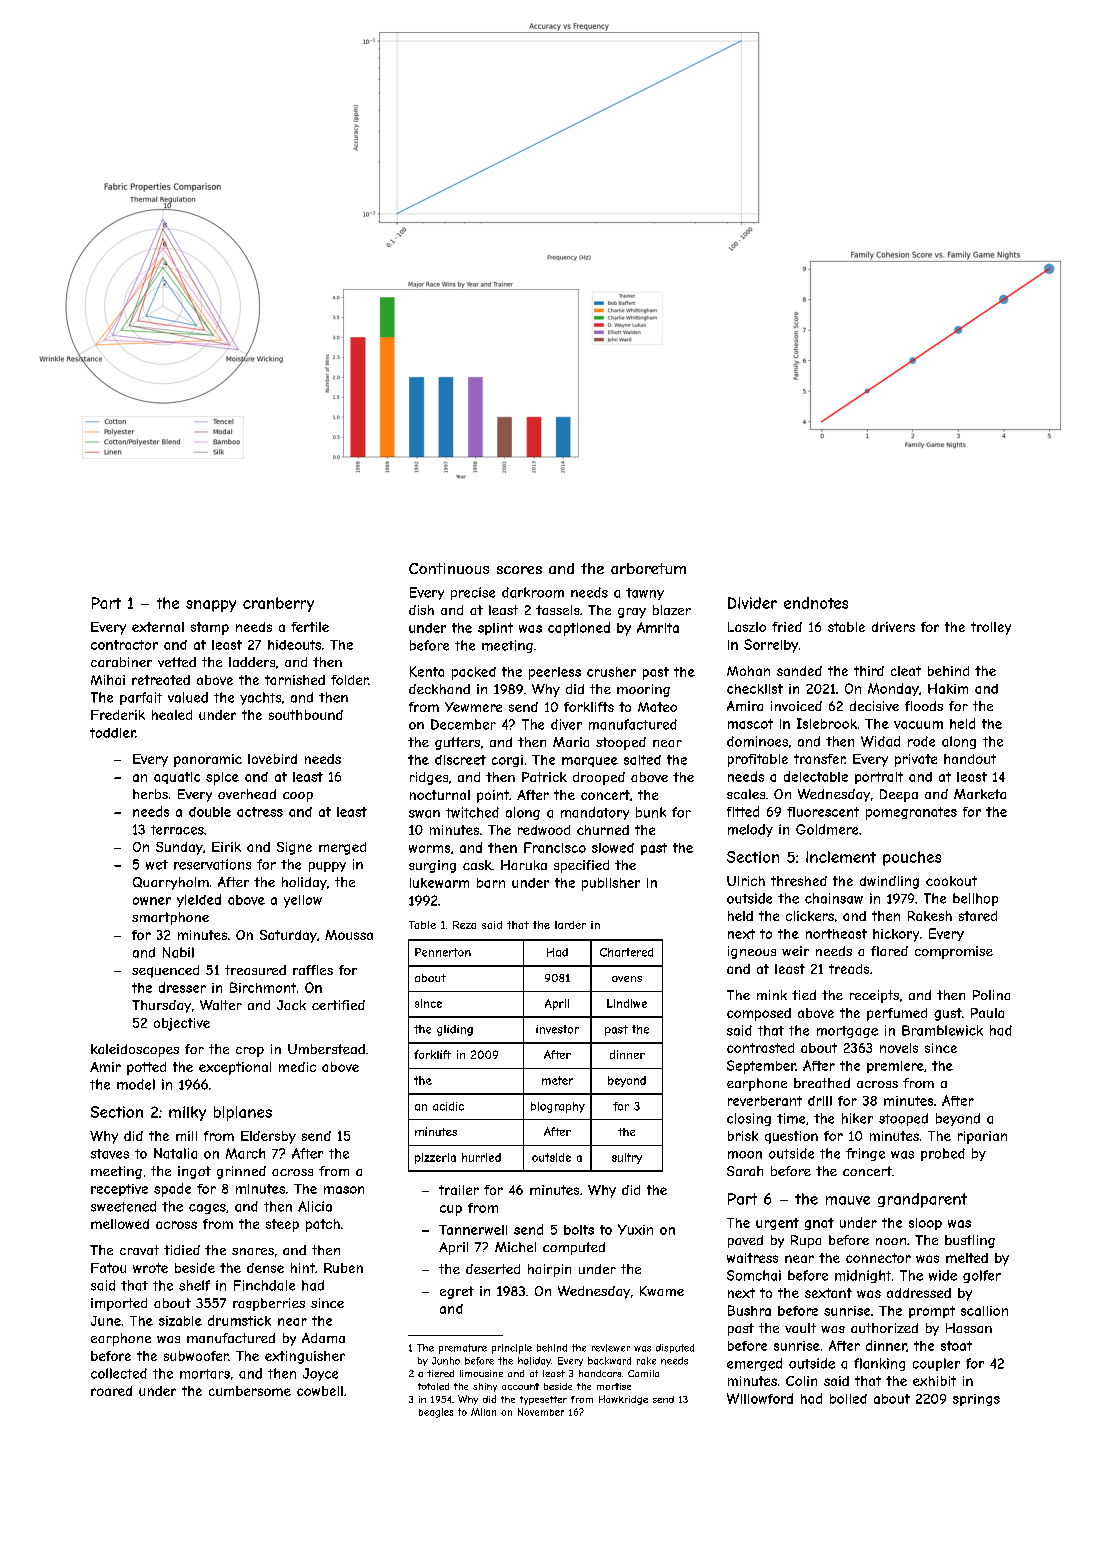 The image size is (1104, 1561). I want to click on panoramic, so click(208, 760).
